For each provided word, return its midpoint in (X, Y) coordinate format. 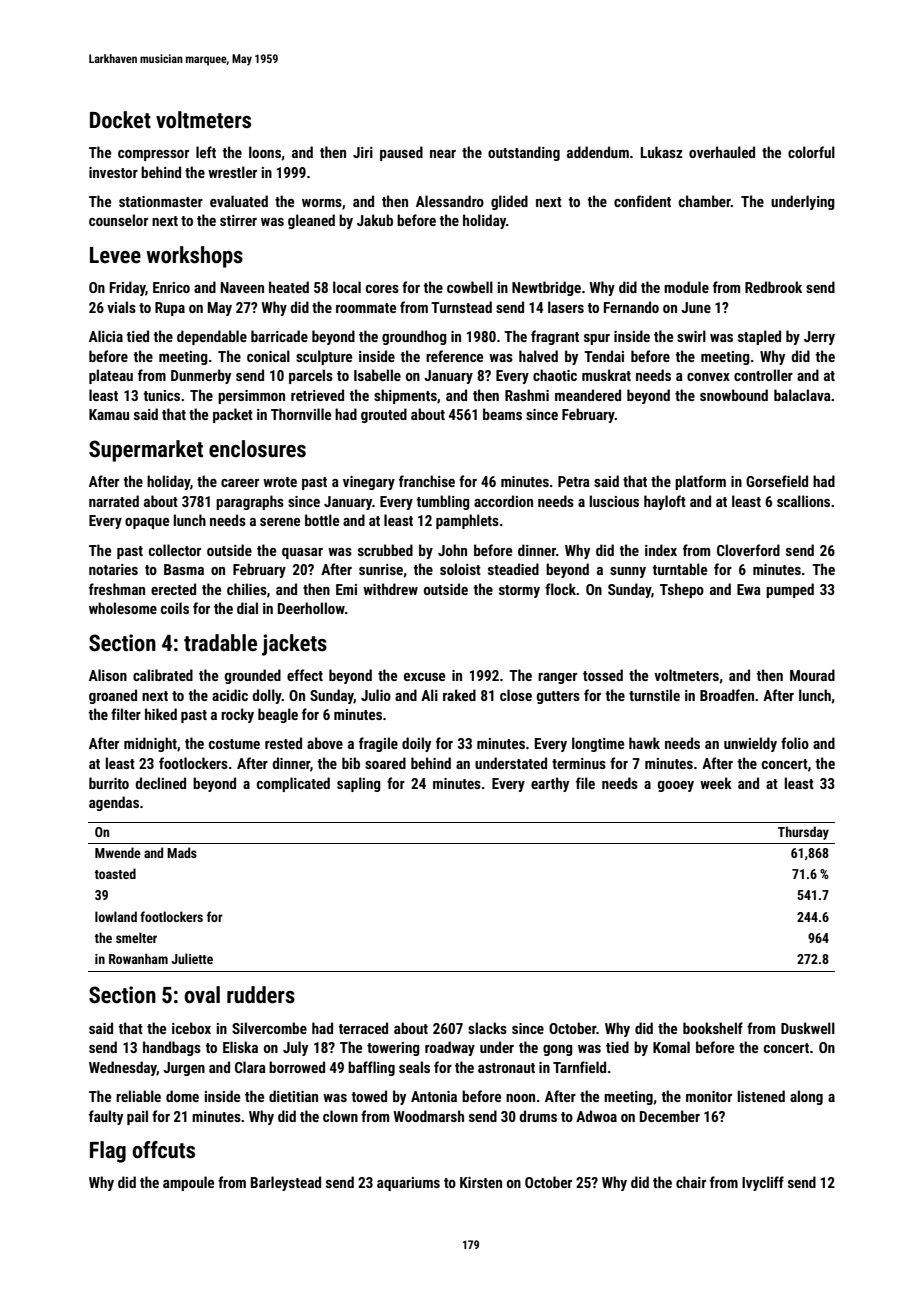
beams (502, 414)
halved (538, 356)
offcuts (163, 1150)
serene (280, 522)
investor (113, 172)
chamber (705, 201)
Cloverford (748, 550)
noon (520, 1098)
